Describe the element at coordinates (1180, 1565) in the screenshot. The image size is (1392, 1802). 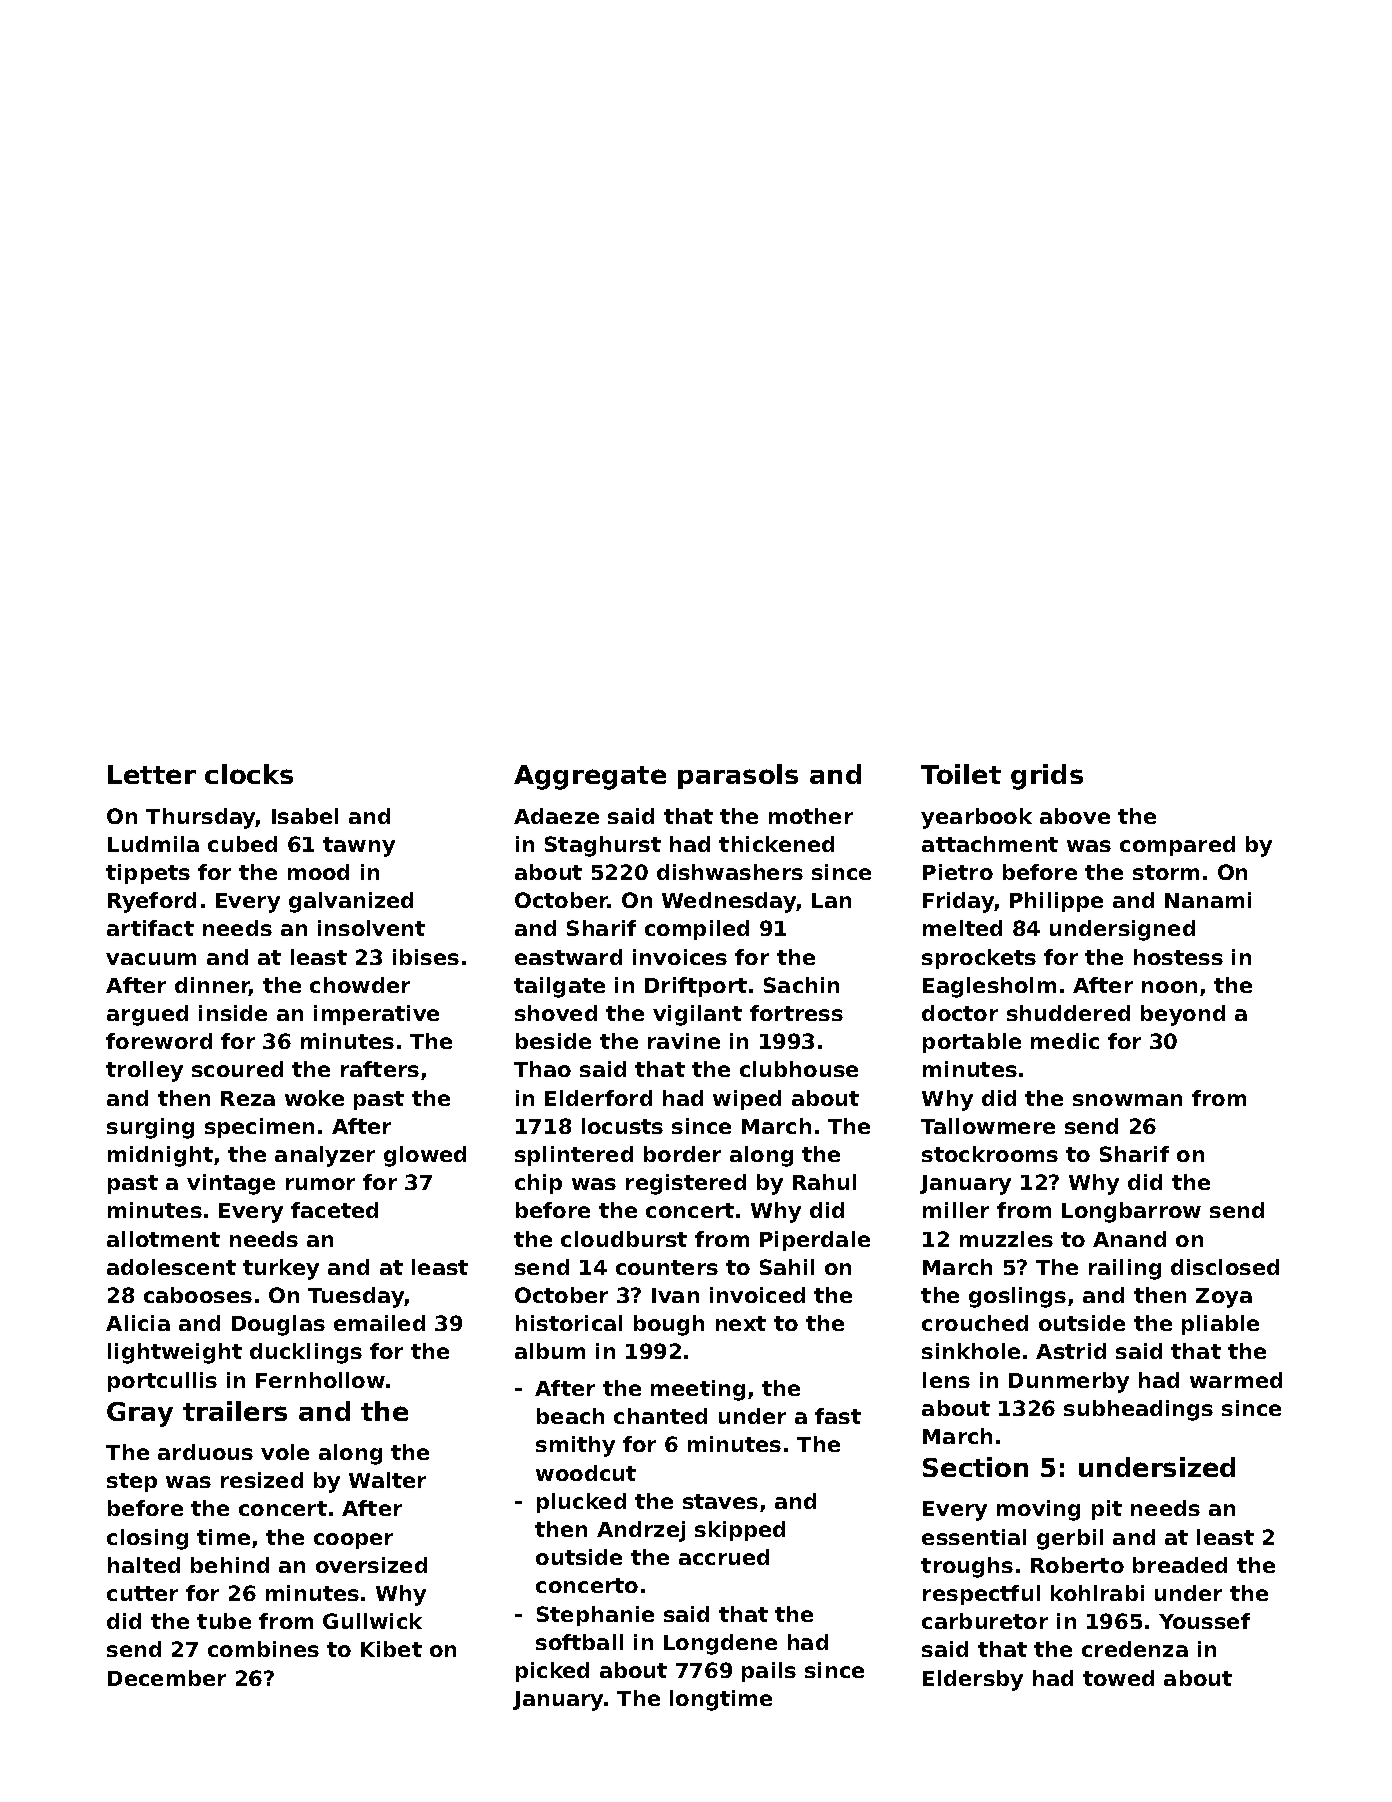
I see `breaded` at that location.
